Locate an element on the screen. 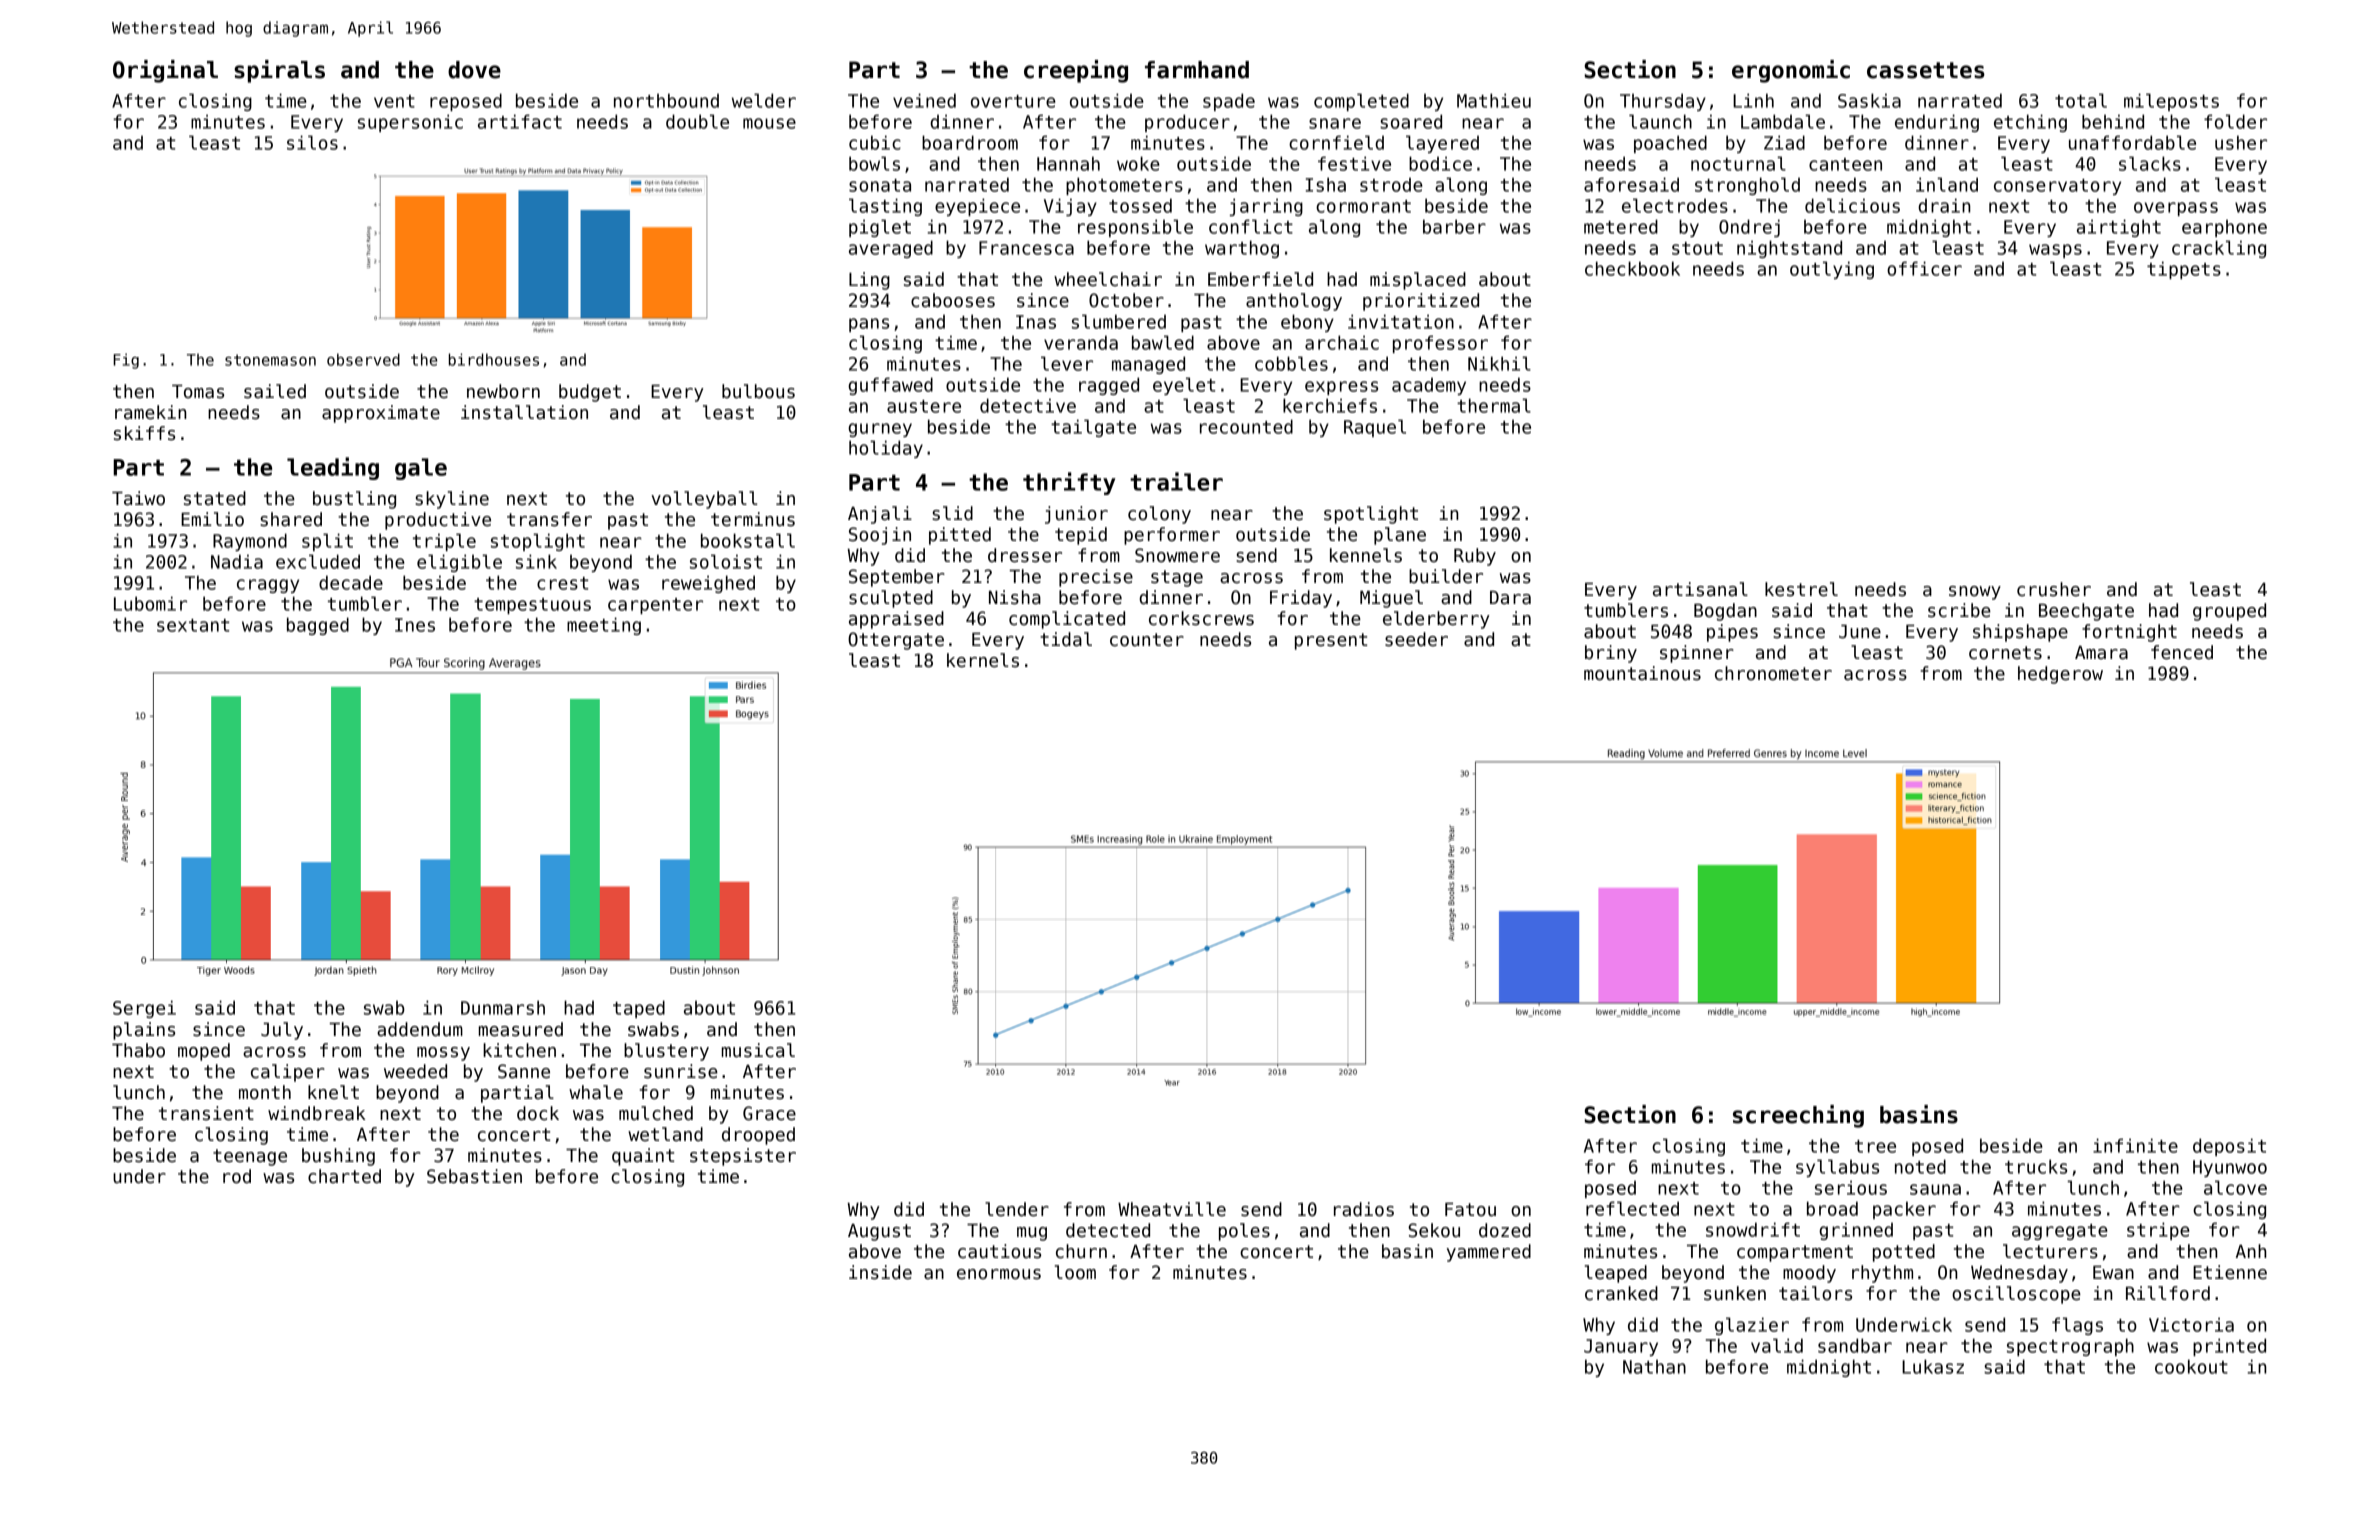 The image size is (2380, 1540). farmhand is located at coordinates (1197, 70).
